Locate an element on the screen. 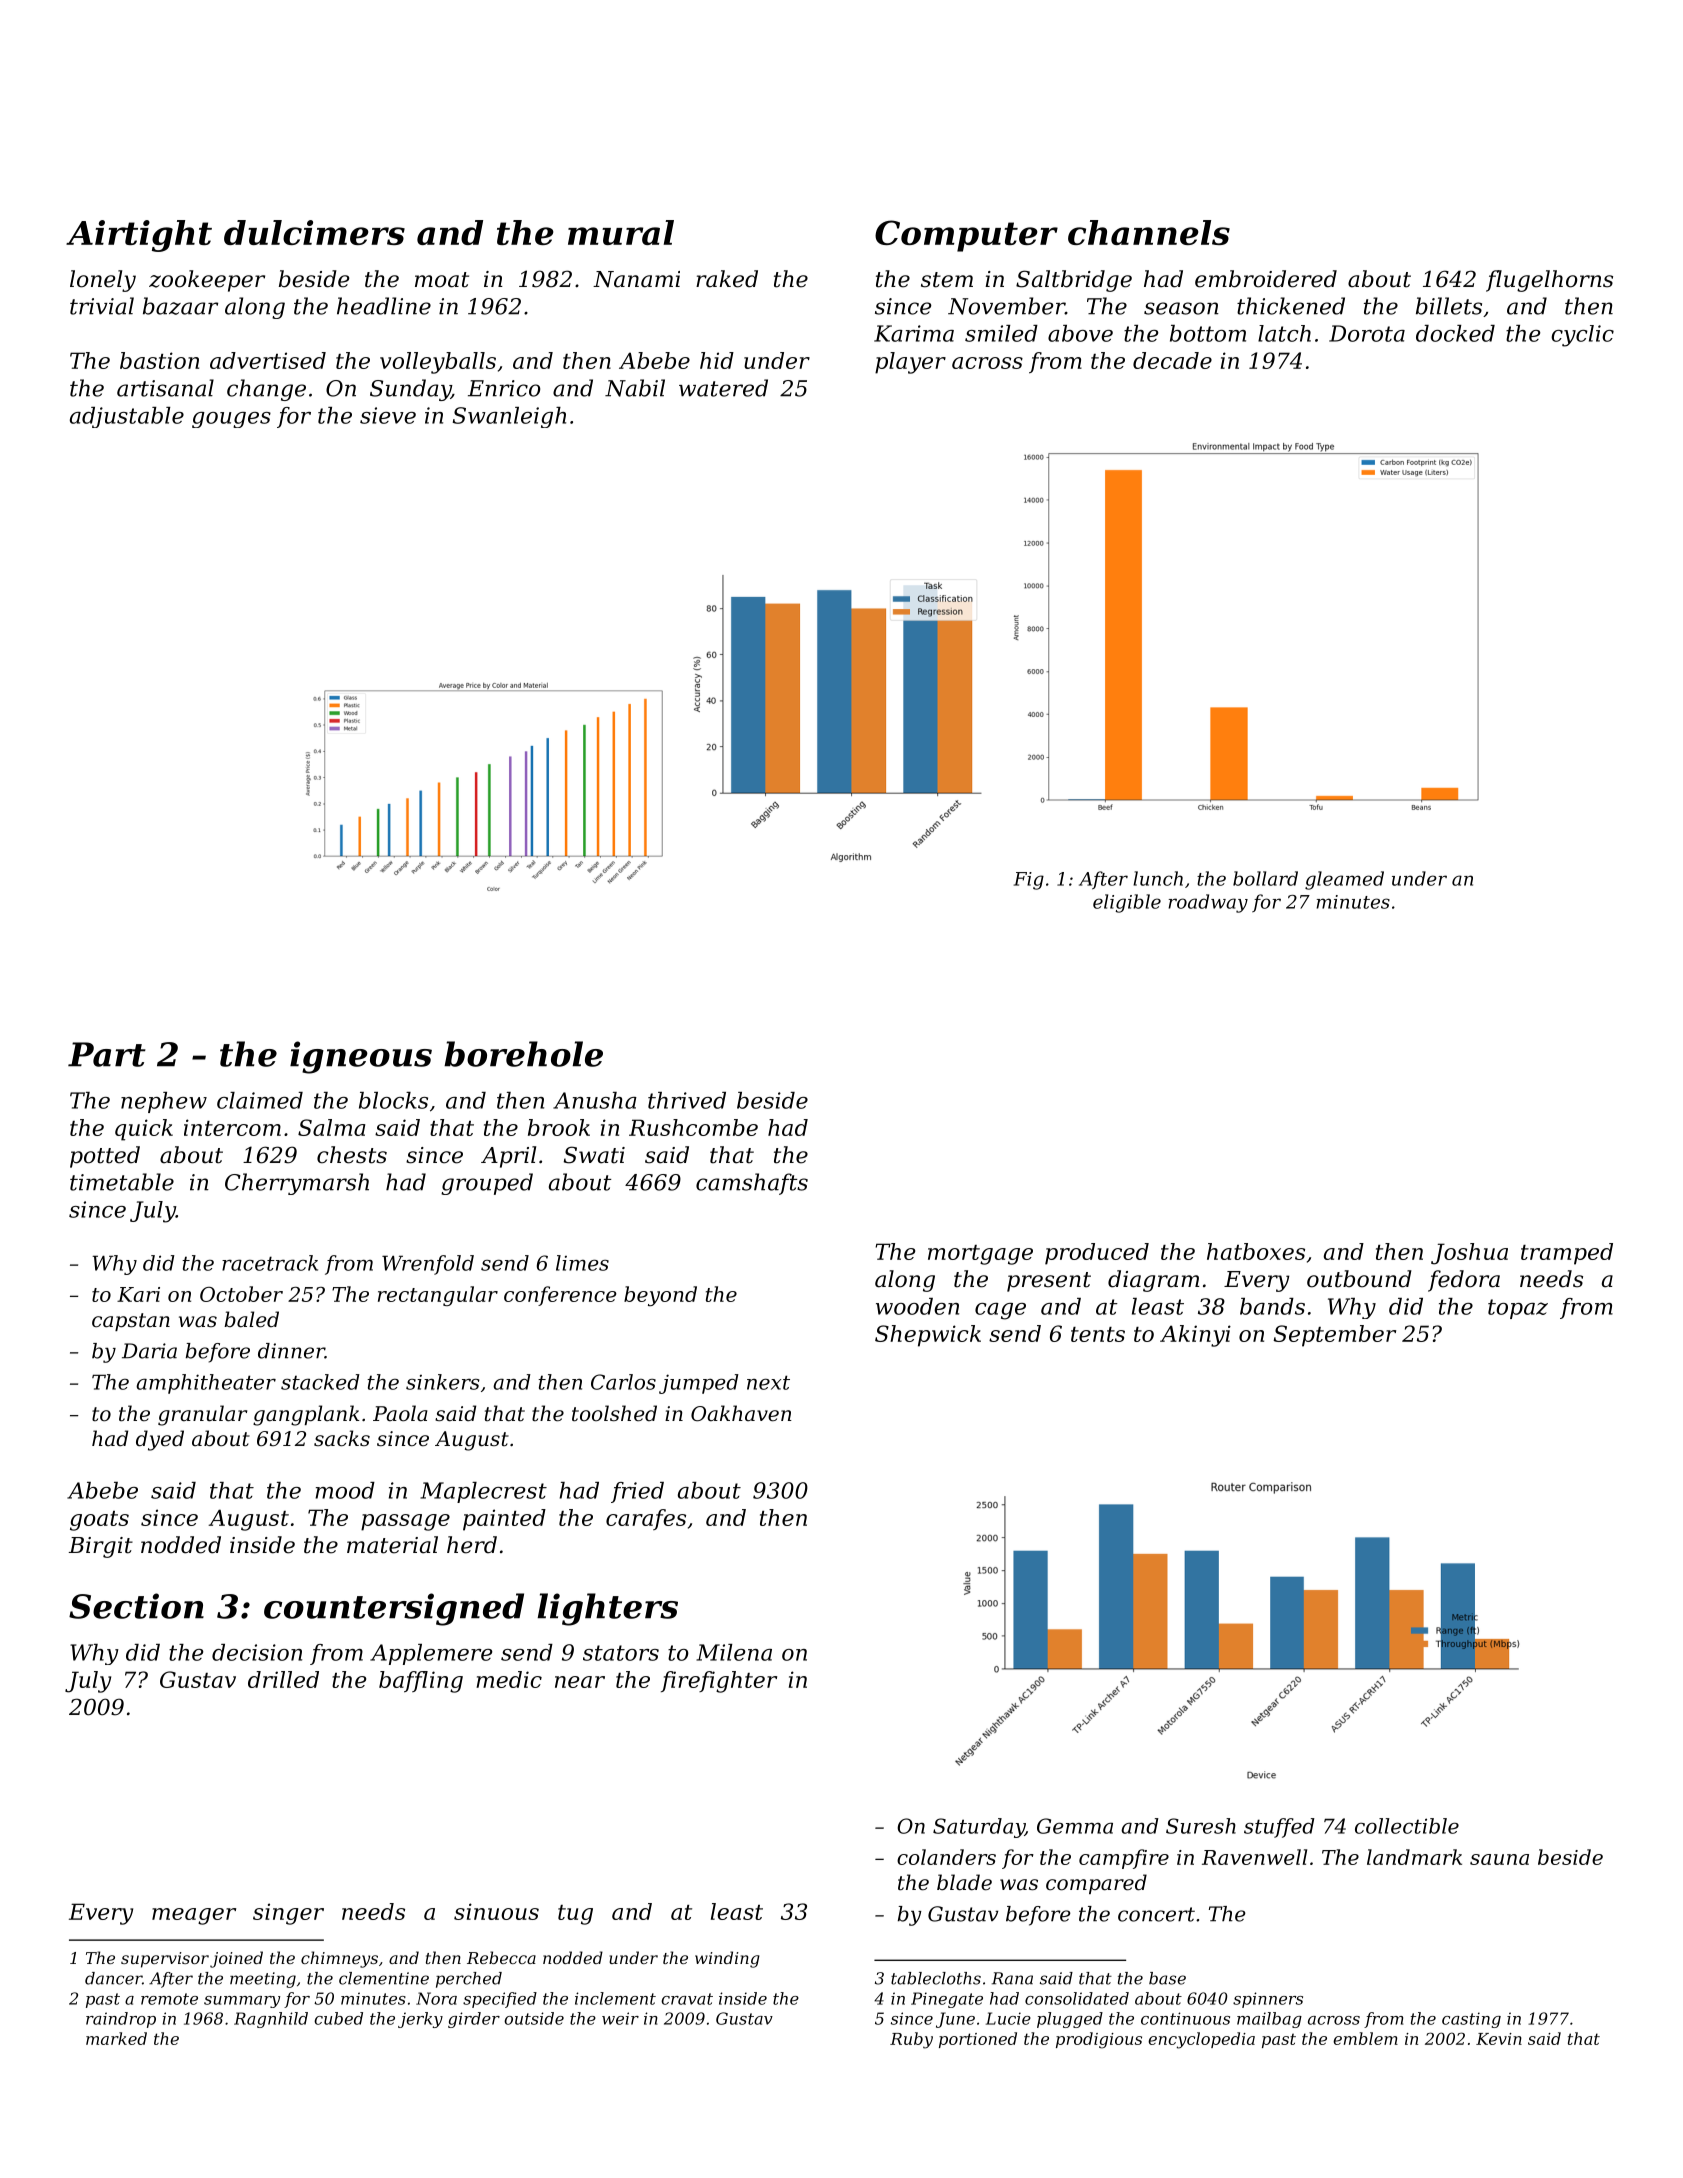 This screenshot has width=1683, height=2178. outbound is located at coordinates (1359, 1279).
